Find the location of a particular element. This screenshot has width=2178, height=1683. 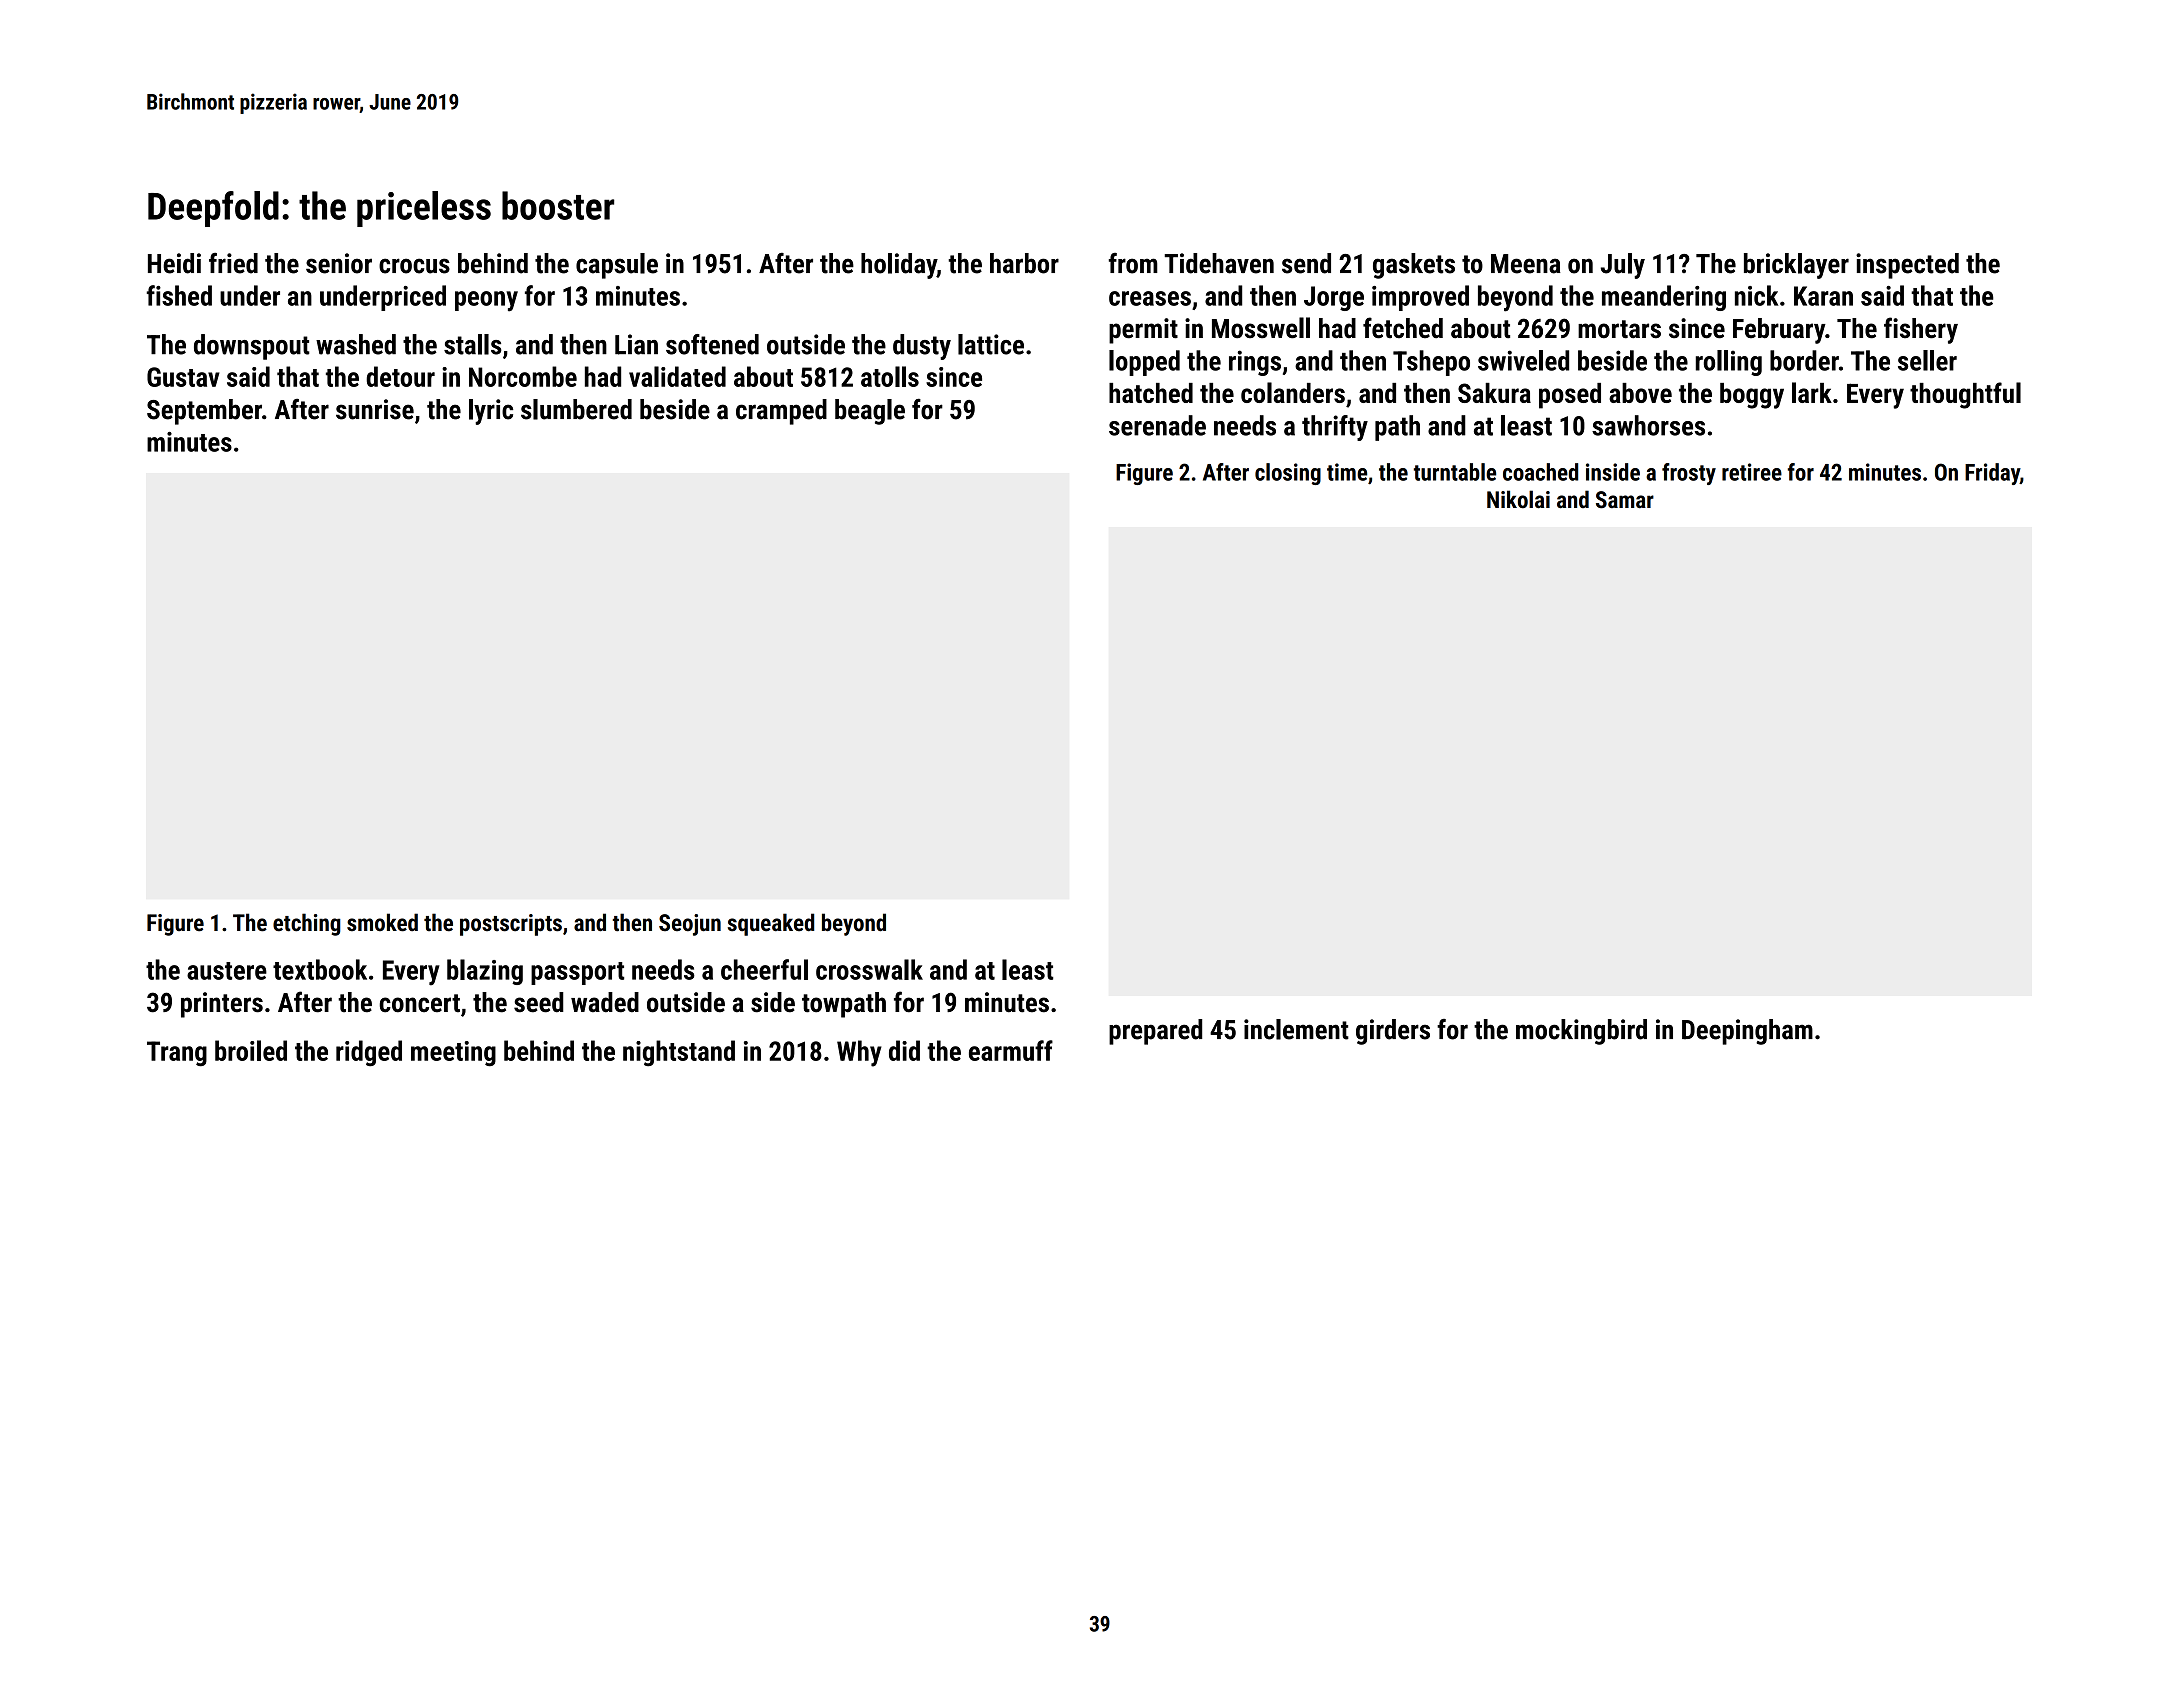

prepared is located at coordinates (1155, 1032).
